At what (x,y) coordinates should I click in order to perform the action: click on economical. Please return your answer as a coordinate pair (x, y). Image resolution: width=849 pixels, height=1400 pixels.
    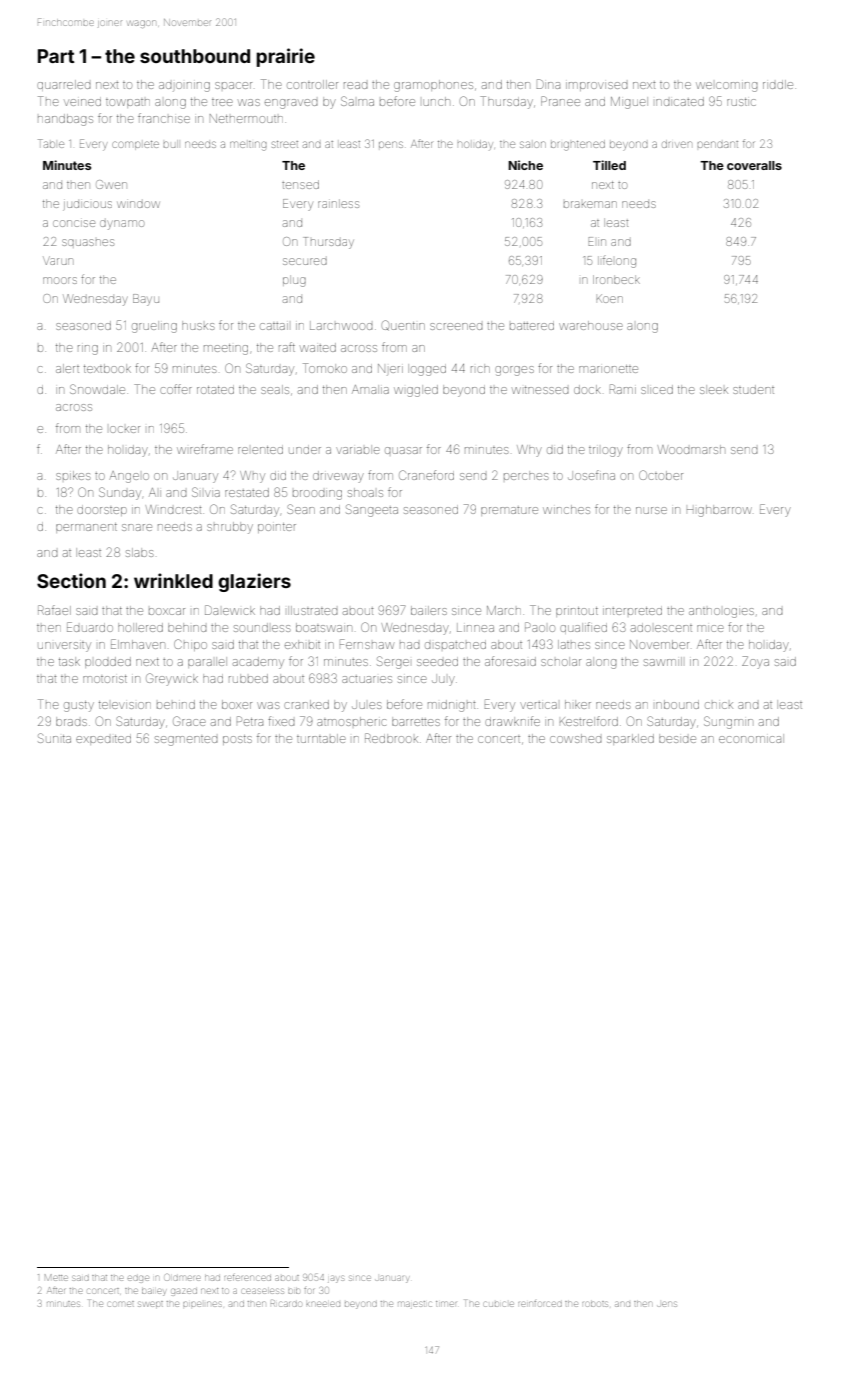
    Looking at the image, I should click on (751, 738).
